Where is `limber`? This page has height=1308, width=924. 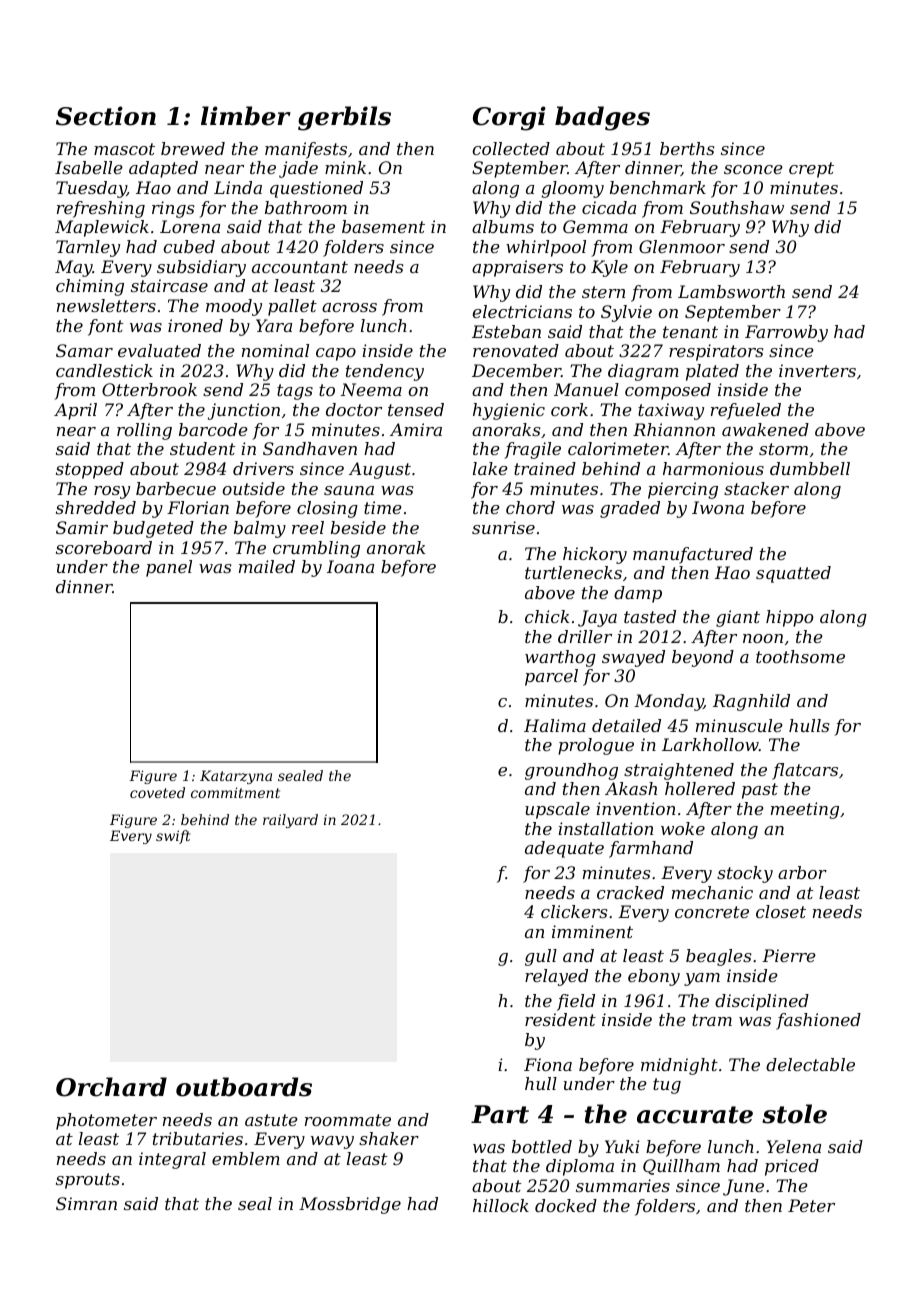
limber is located at coordinates (246, 116).
